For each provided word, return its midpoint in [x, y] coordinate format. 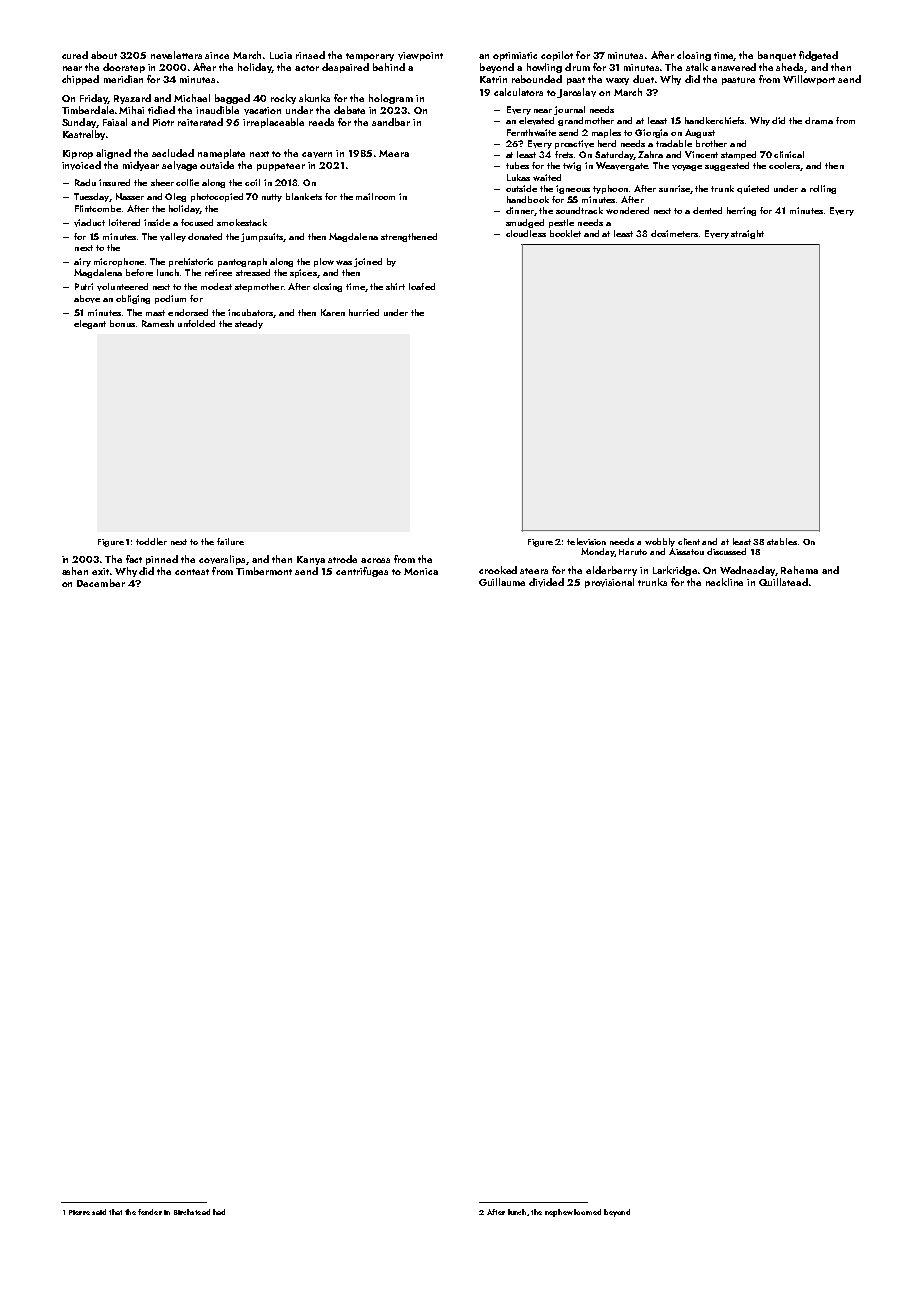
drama [819, 120]
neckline [724, 582]
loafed [422, 286]
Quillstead [783, 582]
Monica [421, 571]
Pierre [79, 1212]
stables [782, 541]
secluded [173, 153]
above [87, 299]
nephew [559, 1213]
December [101, 583]
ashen [75, 571]
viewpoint [420, 56]
